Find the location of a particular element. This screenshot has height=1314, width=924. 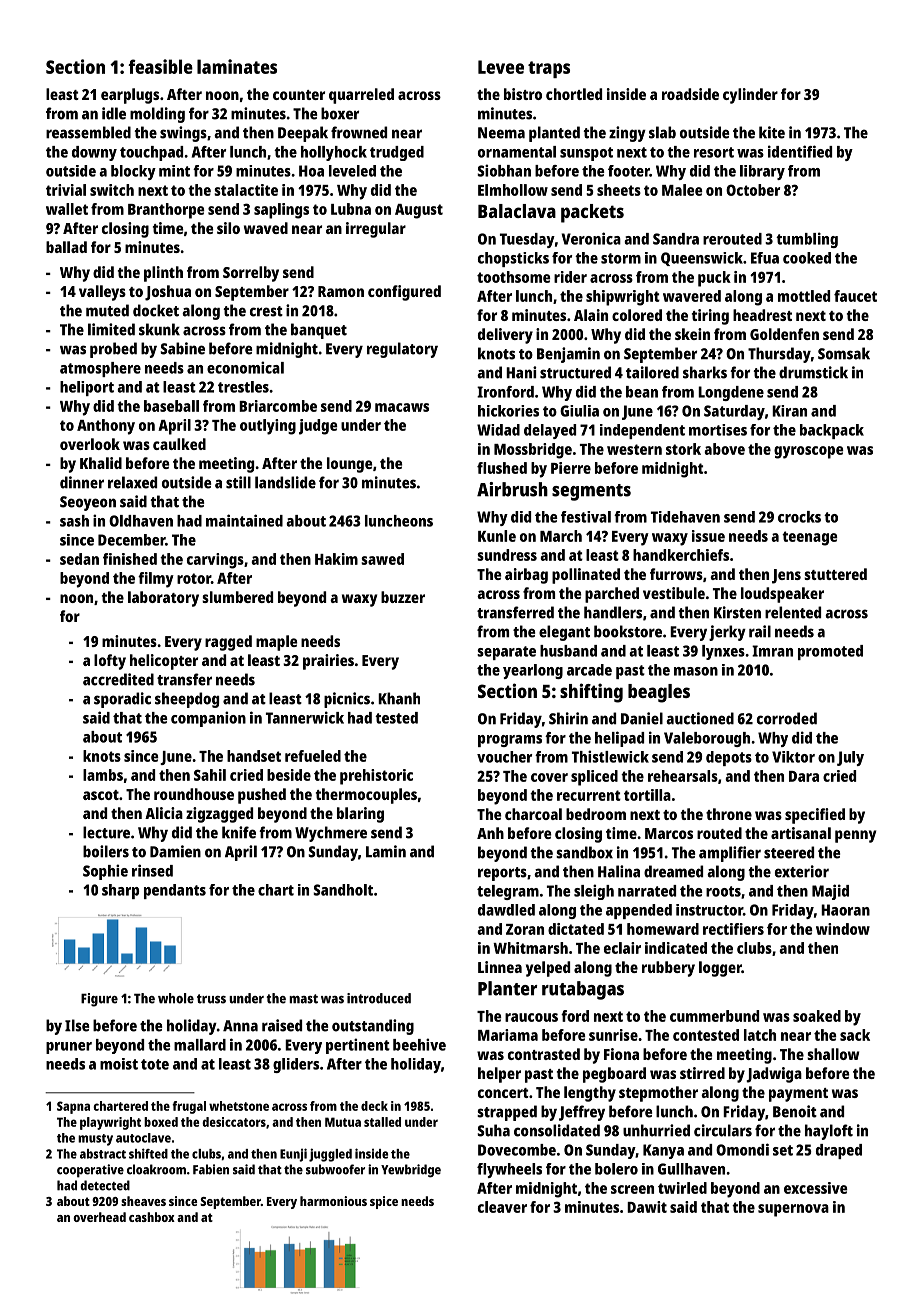

roadside is located at coordinates (690, 94).
